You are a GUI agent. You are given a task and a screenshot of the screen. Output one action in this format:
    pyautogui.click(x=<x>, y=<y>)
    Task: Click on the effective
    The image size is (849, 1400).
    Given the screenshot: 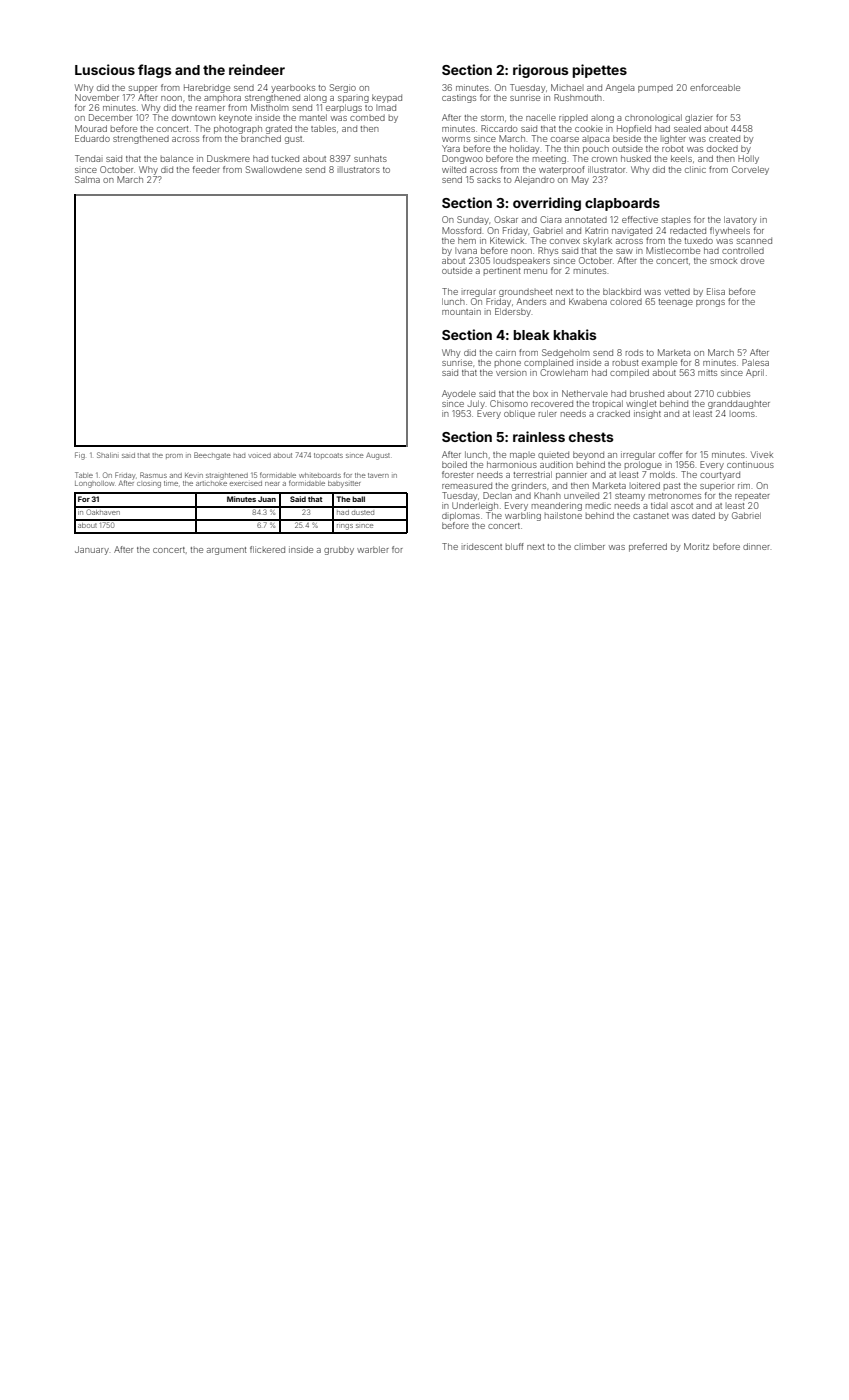 What is the action you would take?
    pyautogui.click(x=640, y=219)
